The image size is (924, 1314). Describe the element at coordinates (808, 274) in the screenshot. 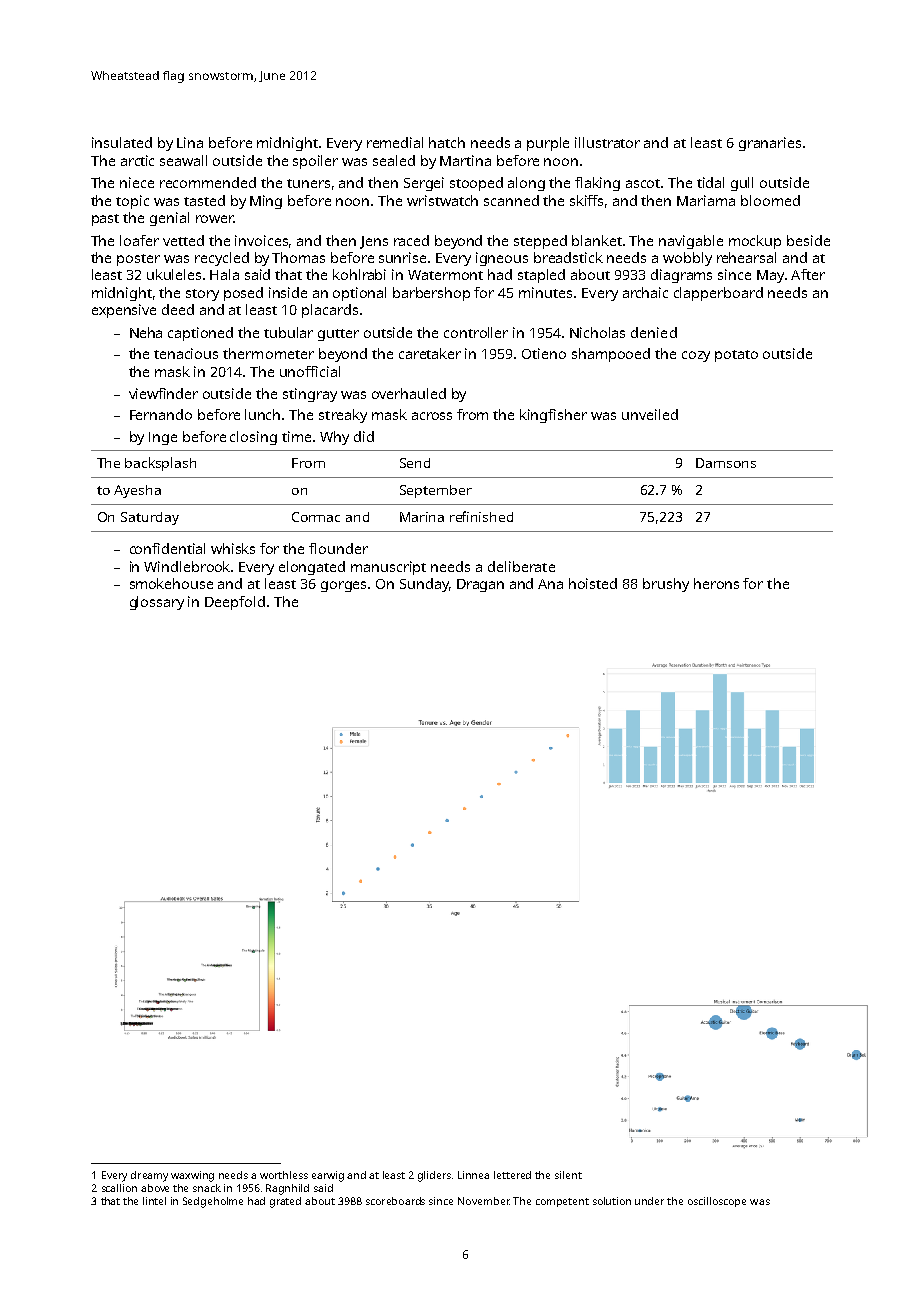

I see `After` at that location.
